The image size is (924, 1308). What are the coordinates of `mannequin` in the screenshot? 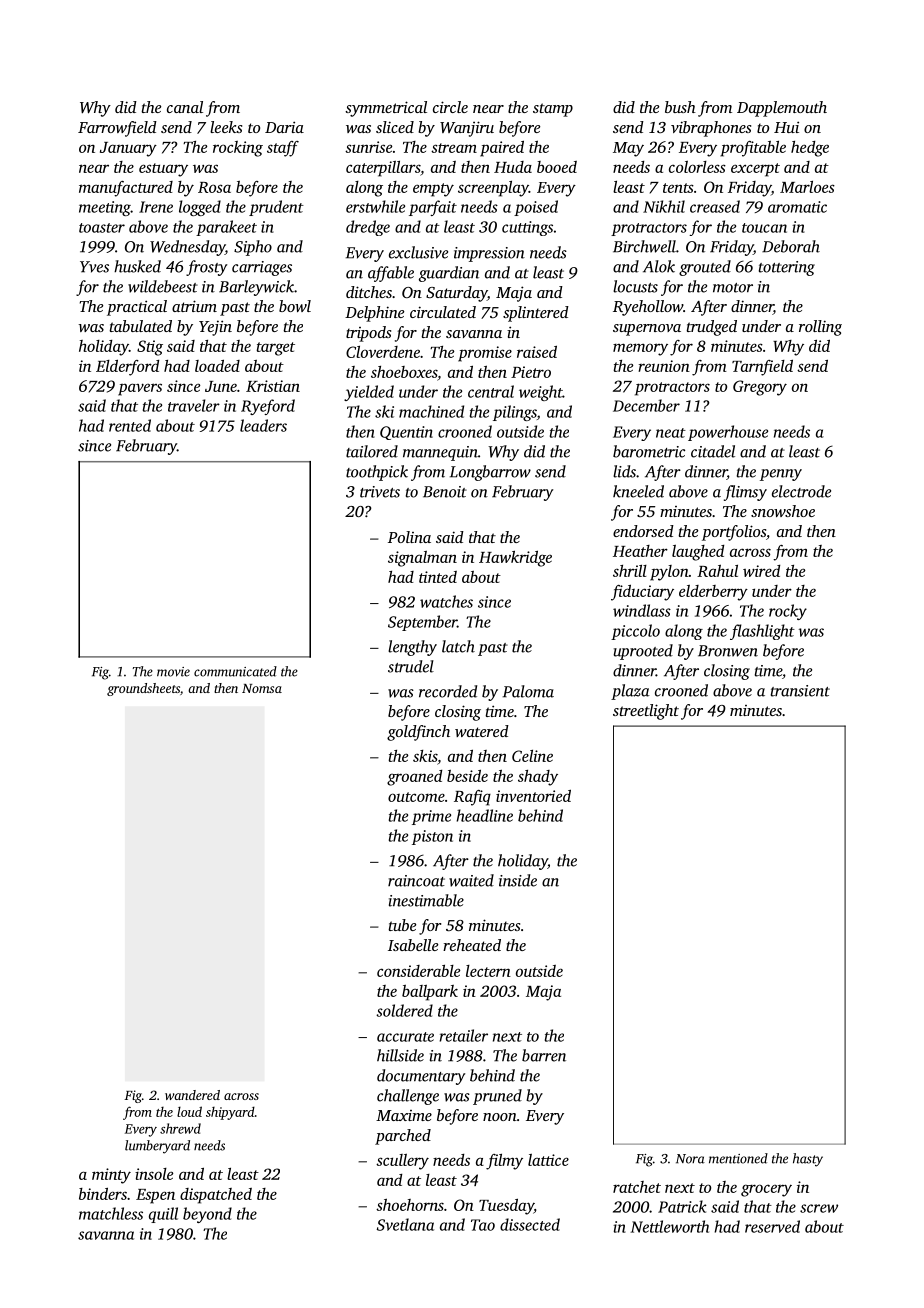 It's located at (440, 453).
